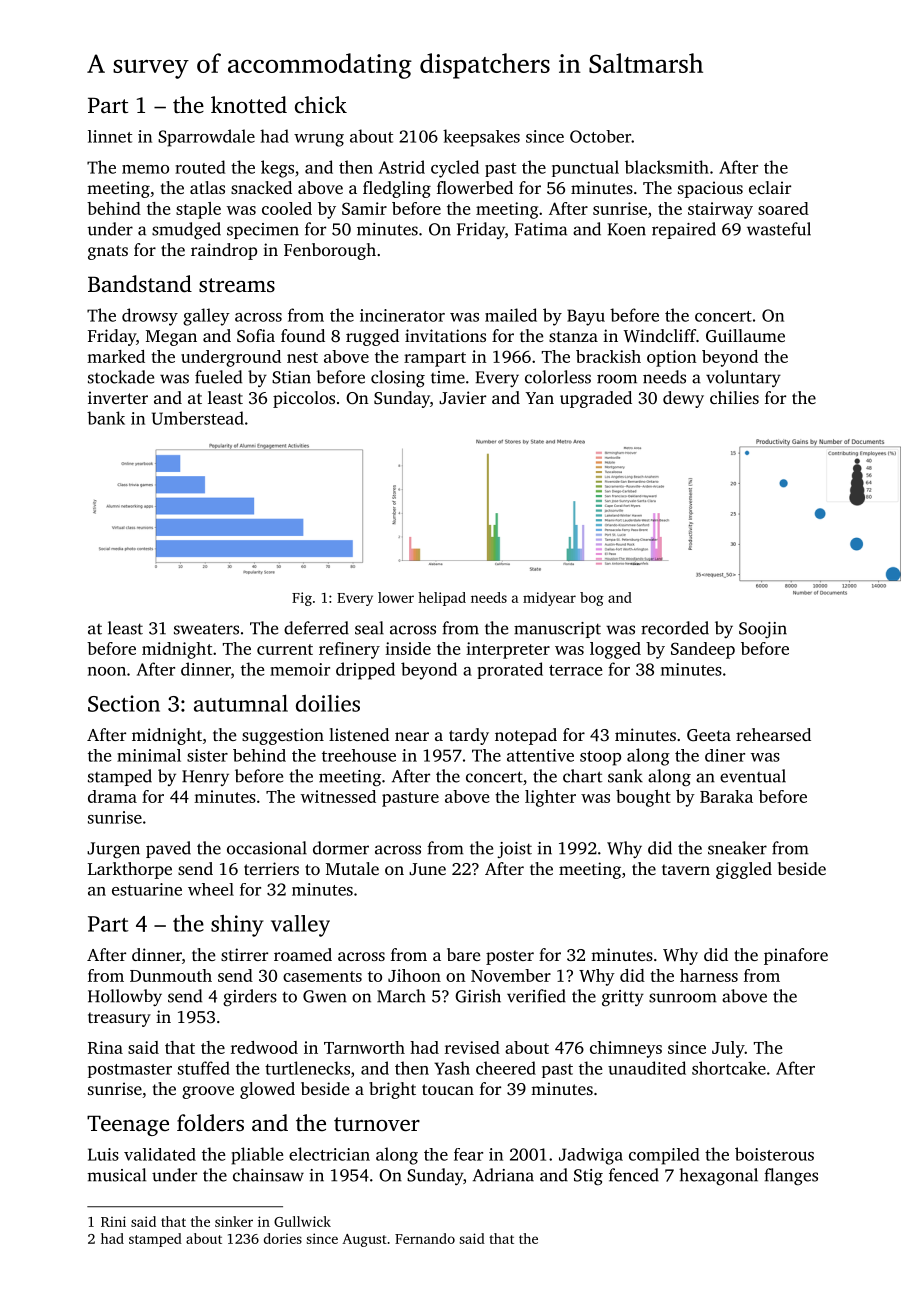 The image size is (924, 1314). Describe the element at coordinates (503, 1175) in the screenshot. I see `Adriana` at that location.
